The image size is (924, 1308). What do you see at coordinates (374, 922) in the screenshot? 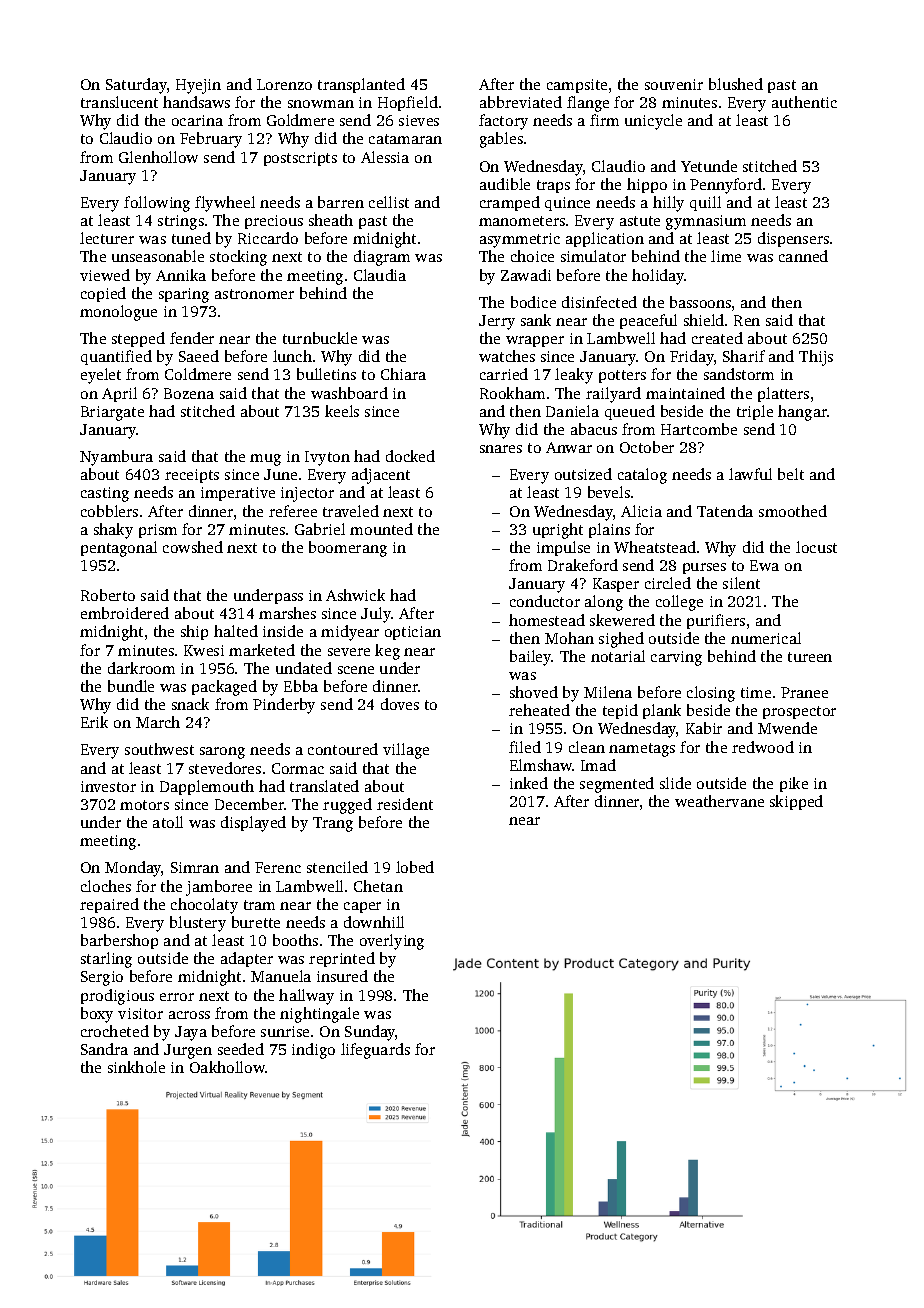
I see `downhill` at bounding box center [374, 922].
